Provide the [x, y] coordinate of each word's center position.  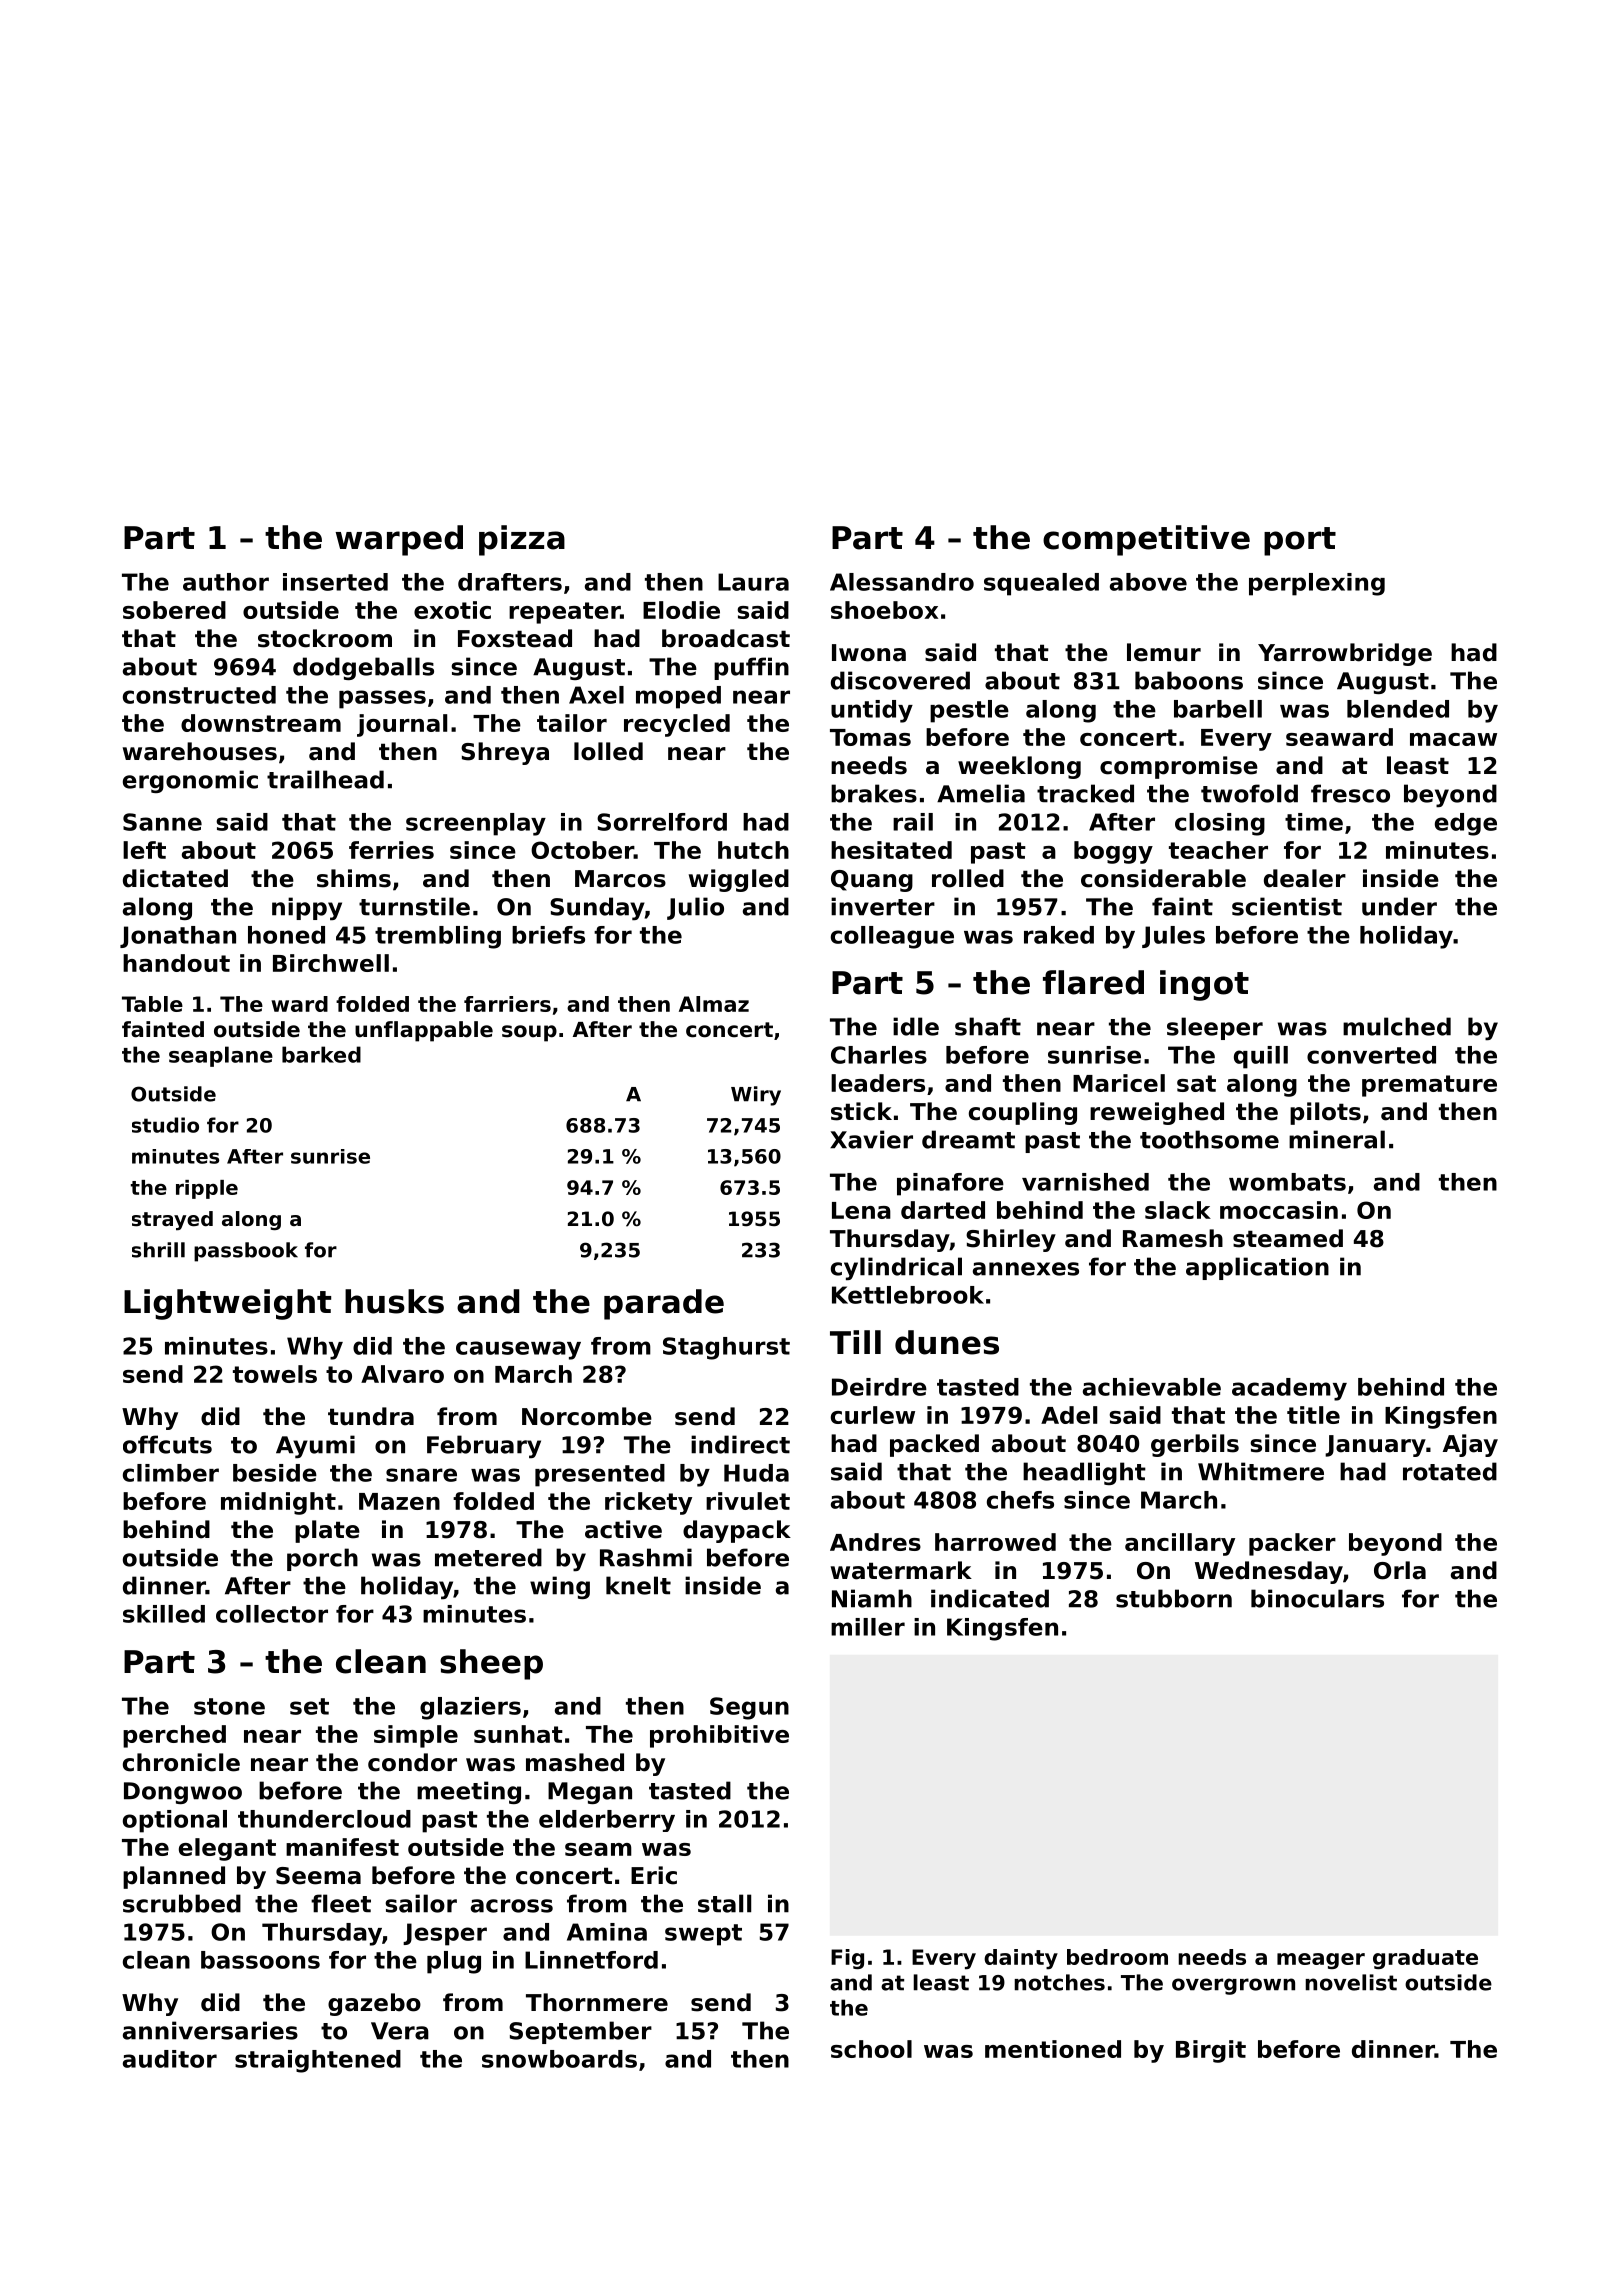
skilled [164, 1614]
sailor [421, 1903]
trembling [438, 937]
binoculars [1317, 1598]
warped [399, 540]
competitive [1146, 540]
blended [1398, 709]
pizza [522, 540]
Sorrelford [662, 822]
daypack [737, 1531]
